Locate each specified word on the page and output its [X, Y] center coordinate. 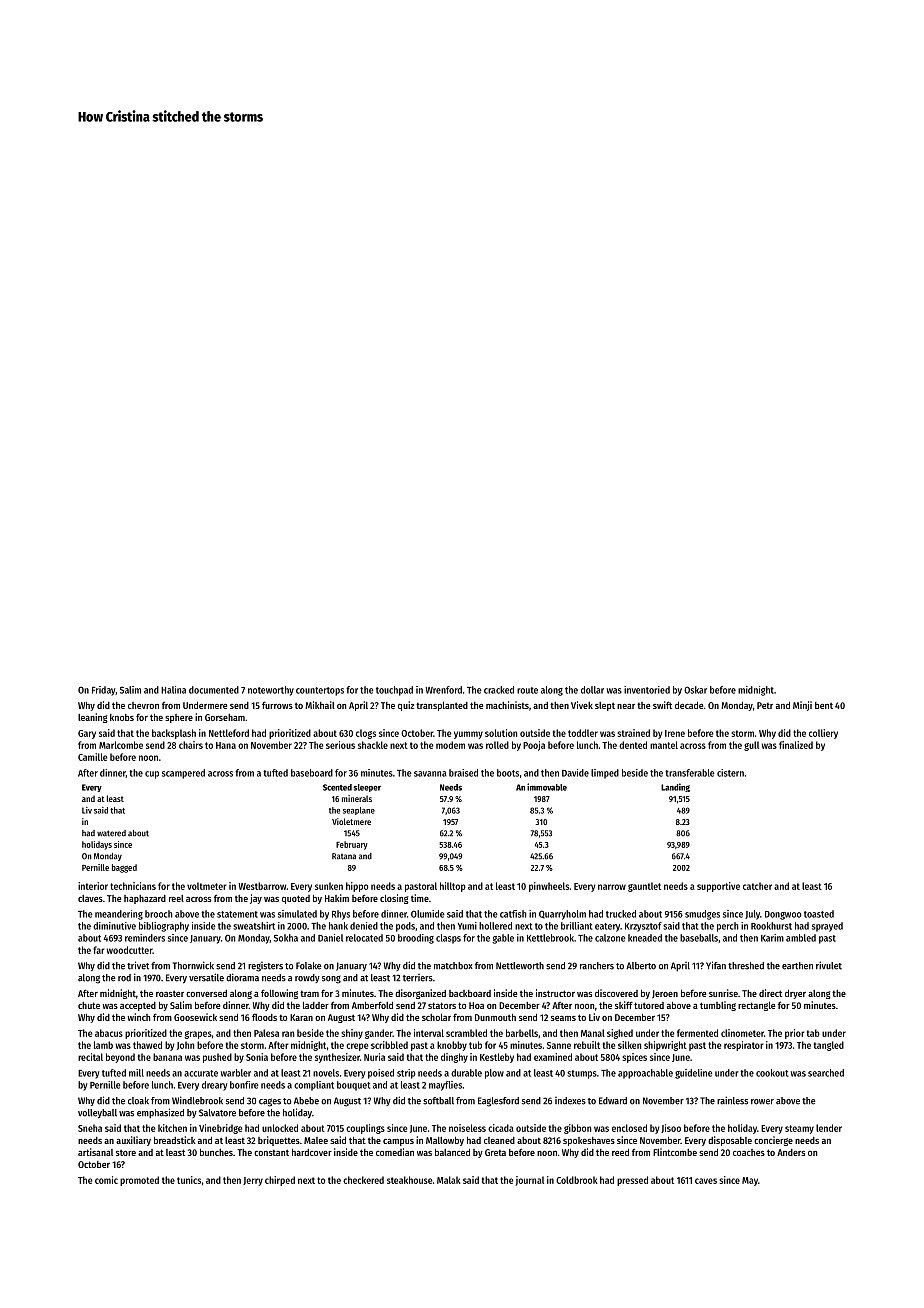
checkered [363, 1180]
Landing [675, 787]
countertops [320, 691]
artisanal [95, 1152]
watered [111, 833]
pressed [632, 1181]
